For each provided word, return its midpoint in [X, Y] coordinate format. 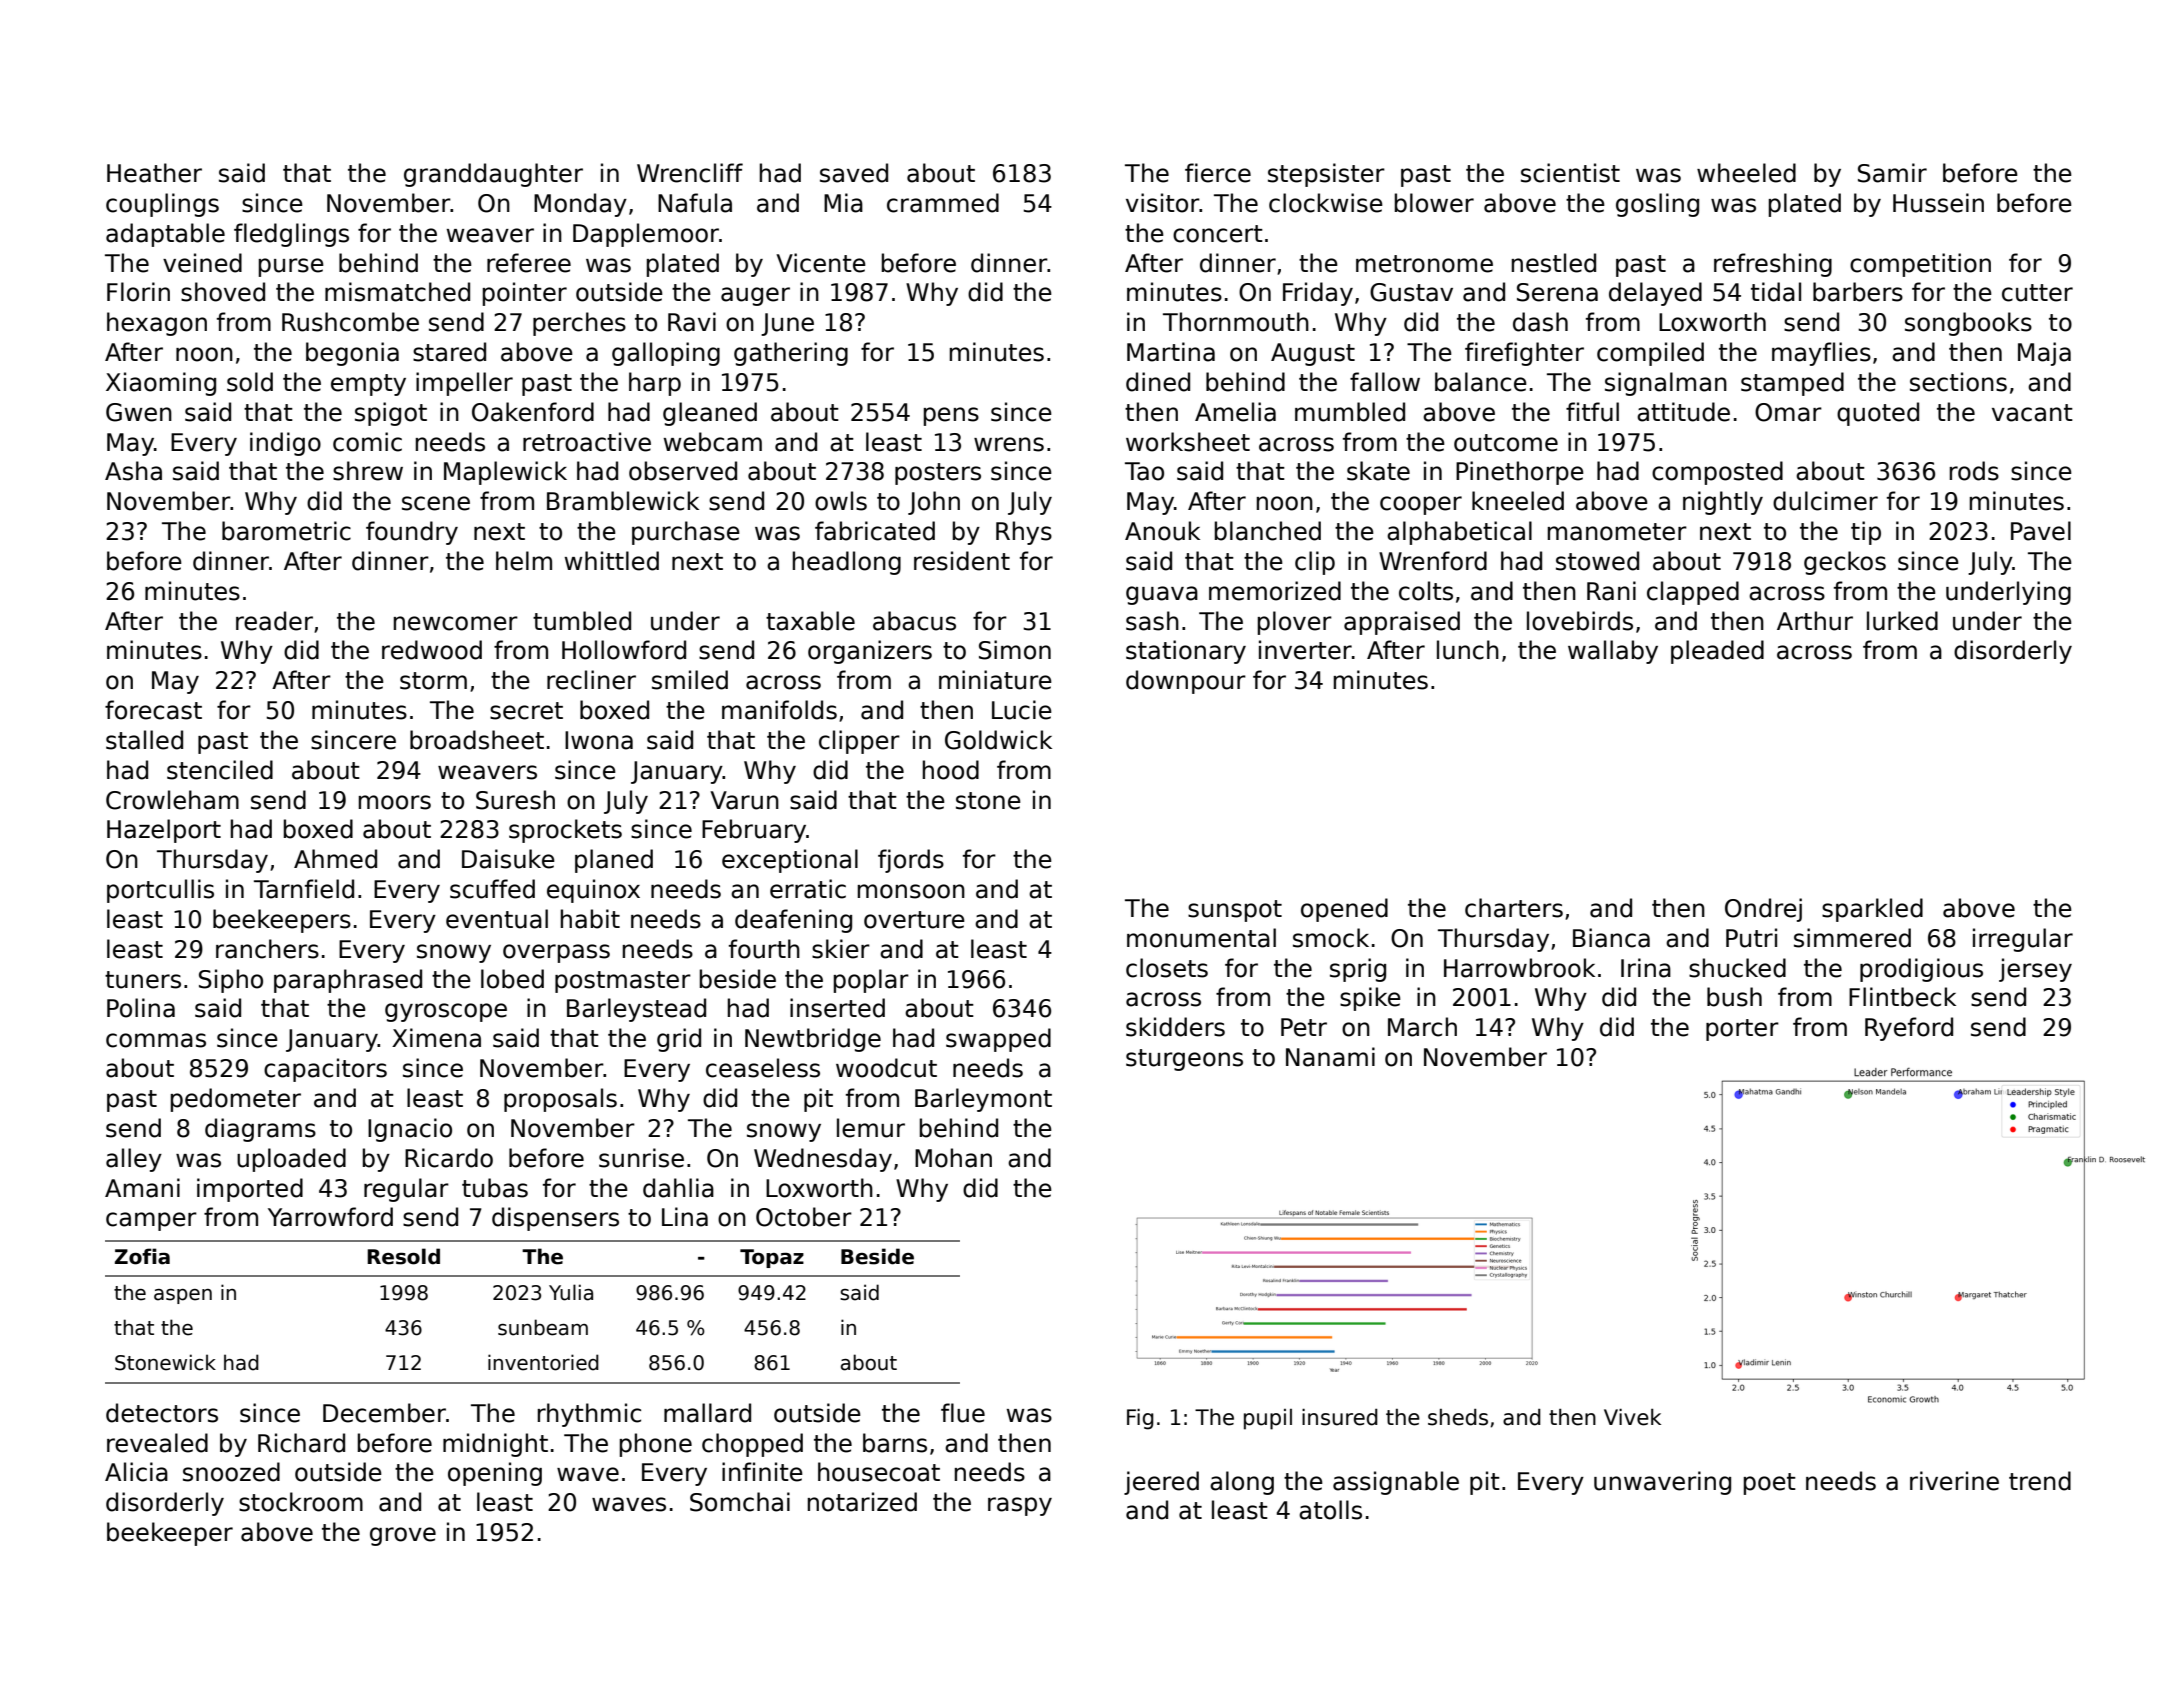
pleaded [1717, 652]
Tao [1144, 471]
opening [495, 1474]
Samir [1892, 173]
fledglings [291, 235]
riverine [1954, 1481]
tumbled [582, 621]
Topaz [772, 1258]
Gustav [1411, 292]
